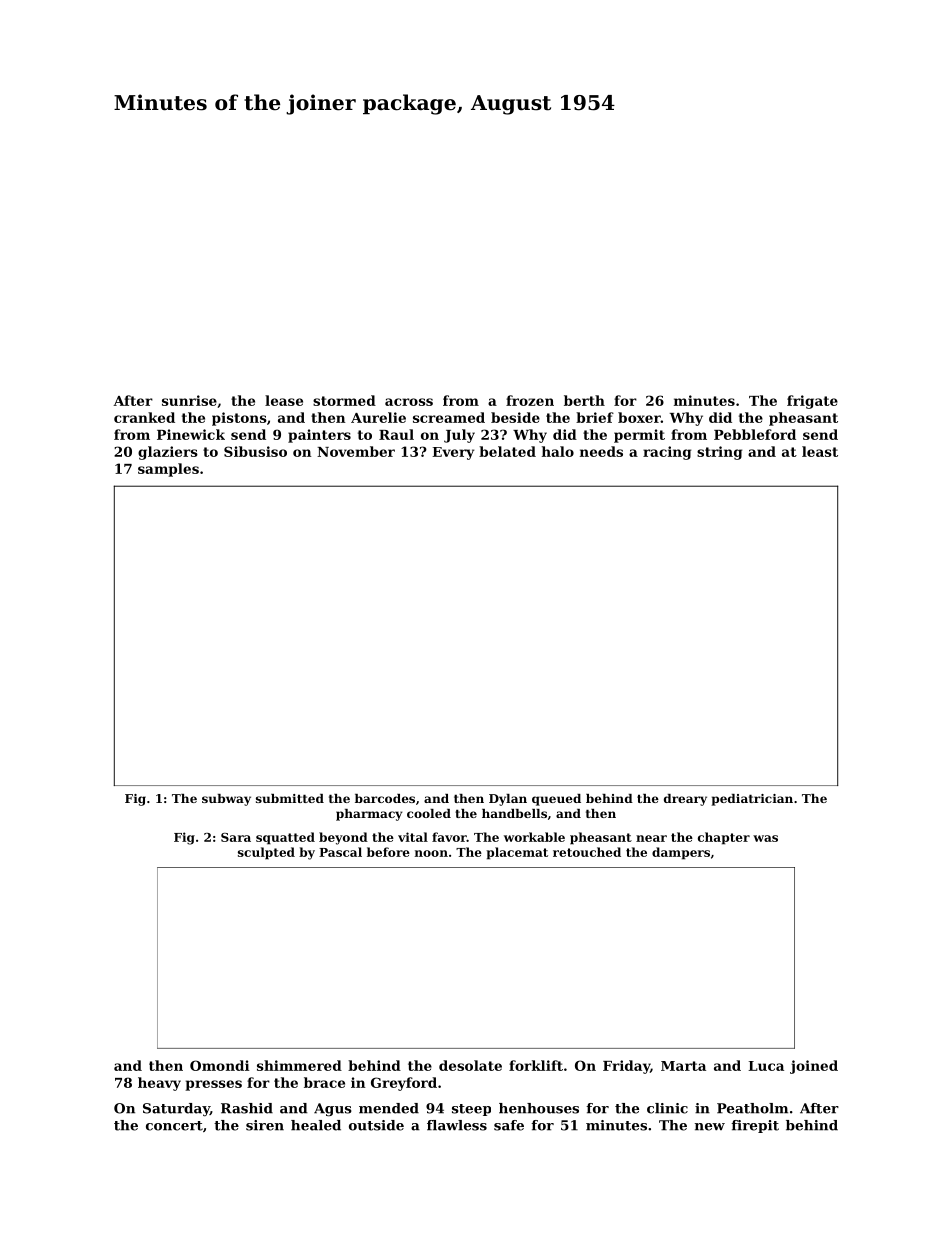 The width and height of the screenshot is (952, 1233). I want to click on needs, so click(601, 451).
